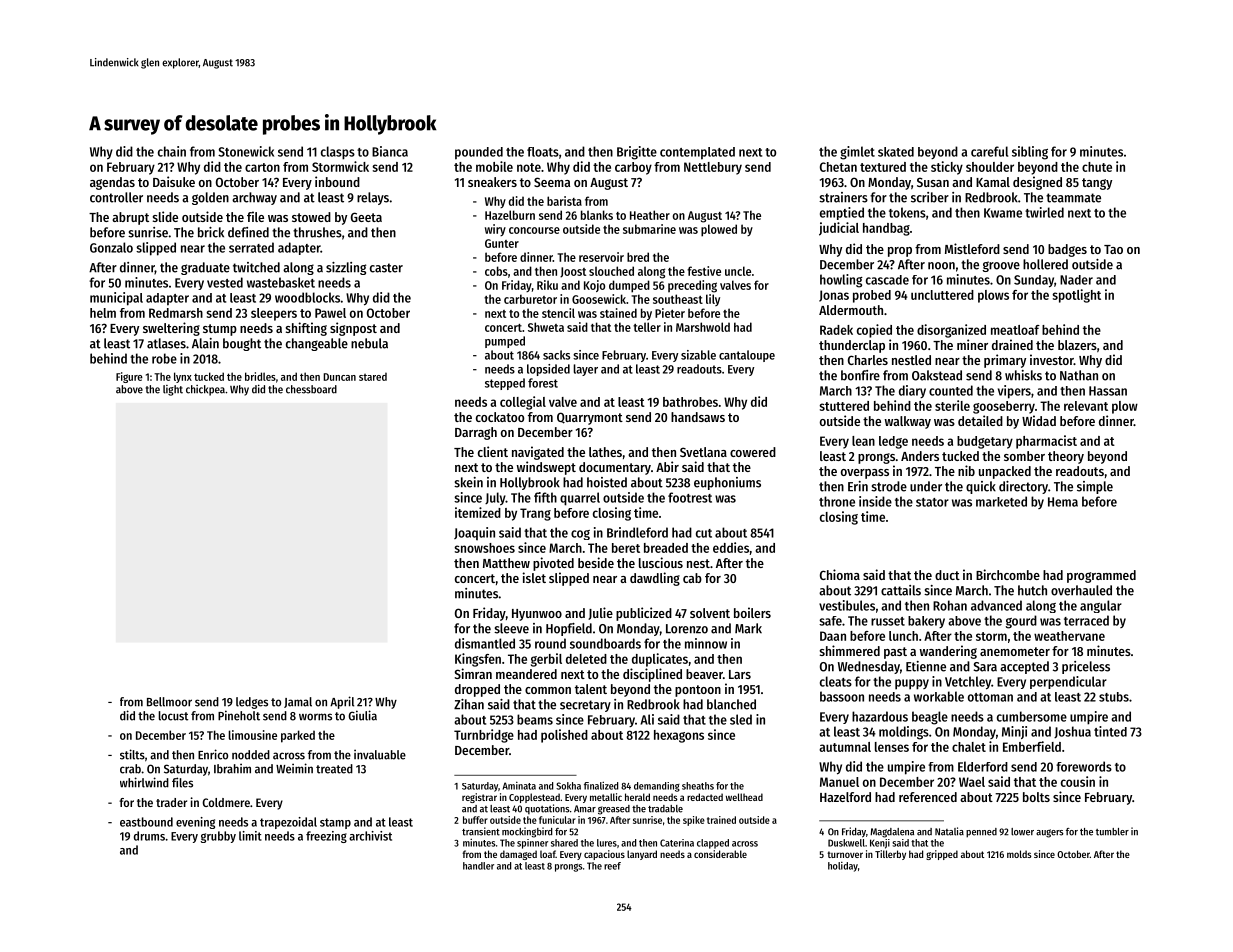 This screenshot has width=1233, height=952. I want to click on atlases, so click(166, 343).
